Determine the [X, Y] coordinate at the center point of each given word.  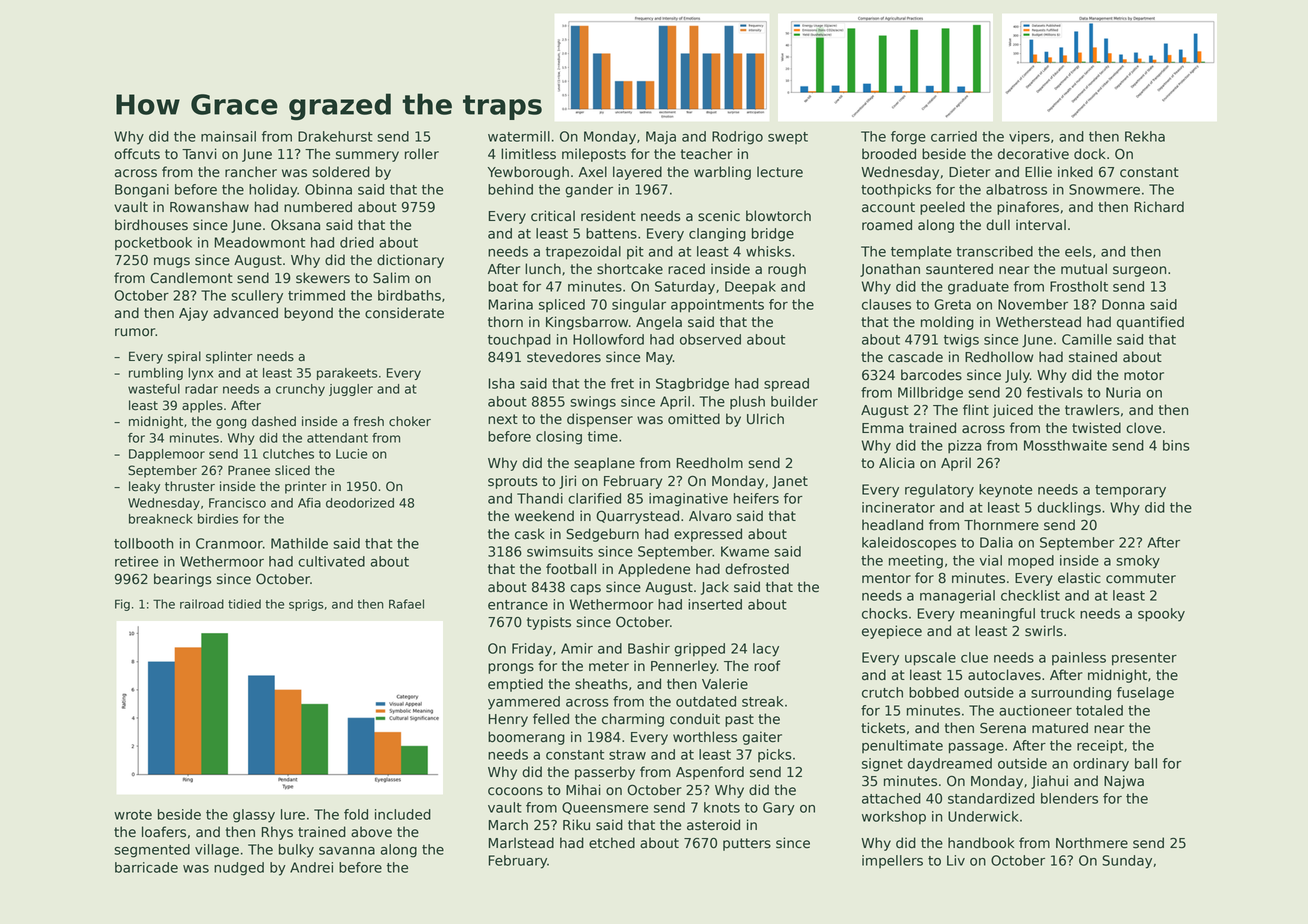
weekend [544, 516]
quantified [1150, 323]
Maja [661, 138]
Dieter [969, 172]
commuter [1141, 578]
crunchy [300, 390]
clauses [886, 304]
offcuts [137, 154]
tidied [244, 604]
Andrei [311, 867]
